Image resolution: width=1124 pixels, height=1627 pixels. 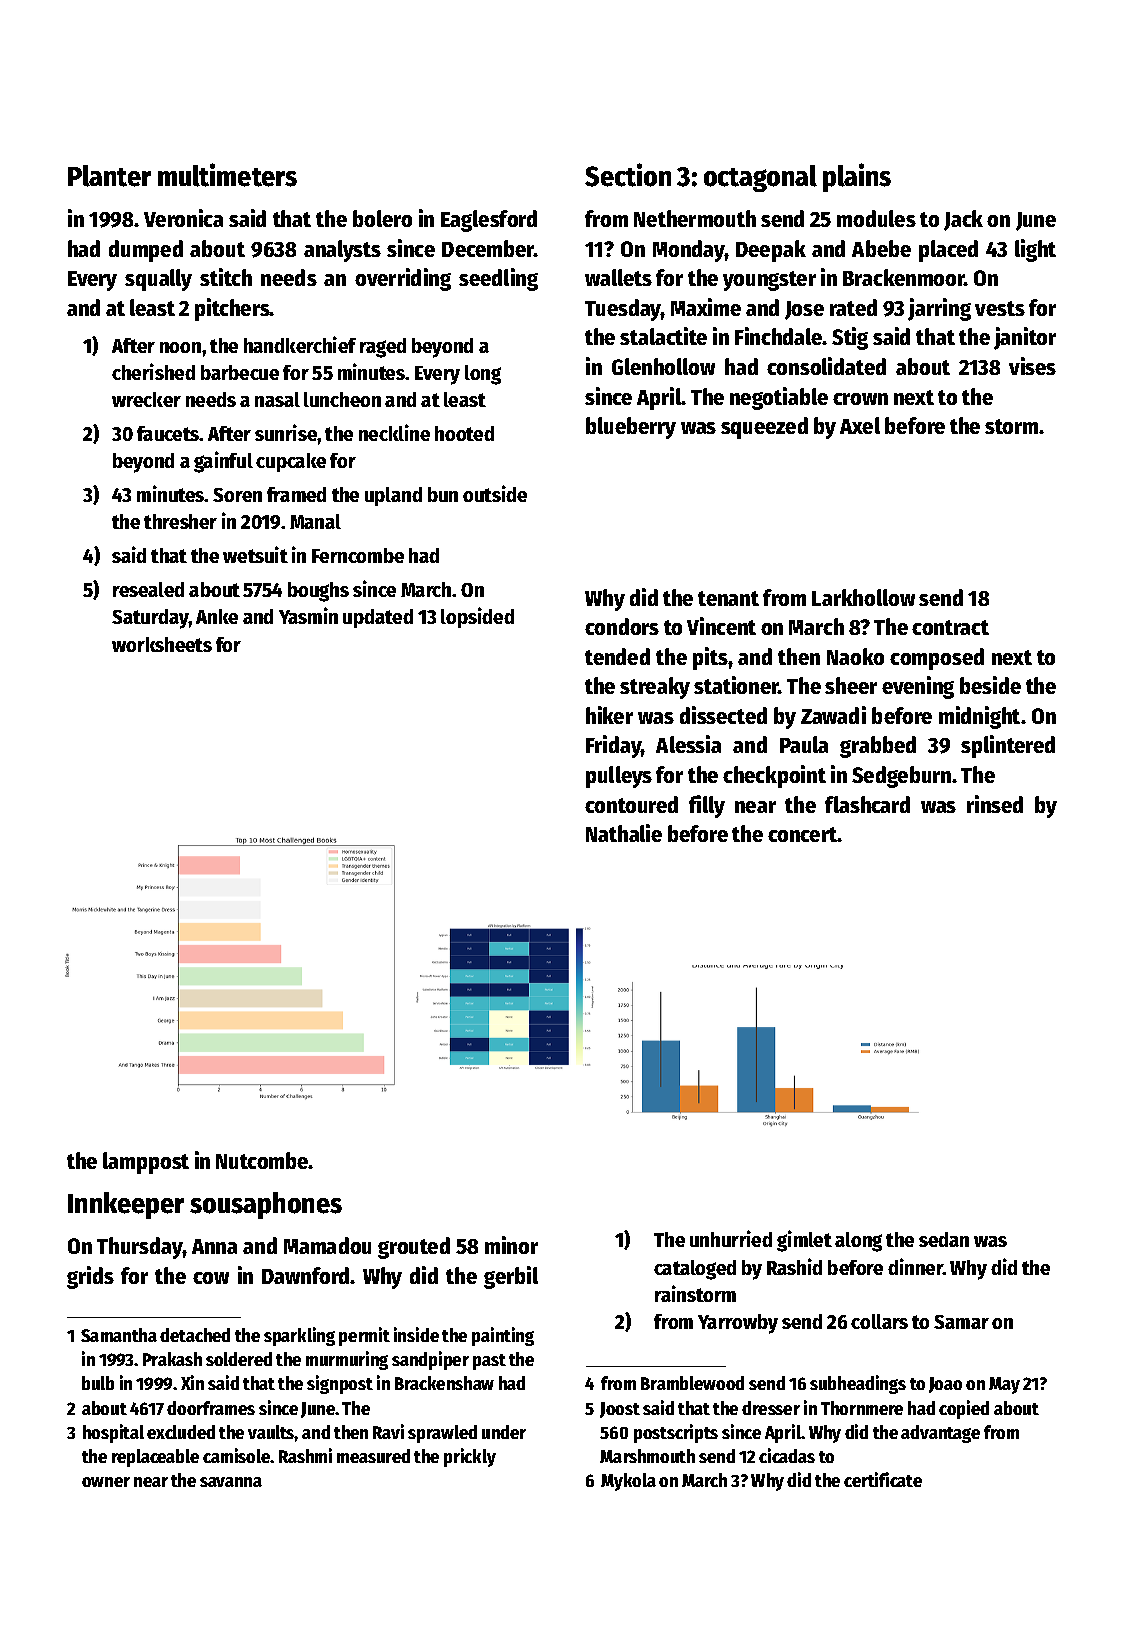 I want to click on advantage, so click(x=940, y=1434).
